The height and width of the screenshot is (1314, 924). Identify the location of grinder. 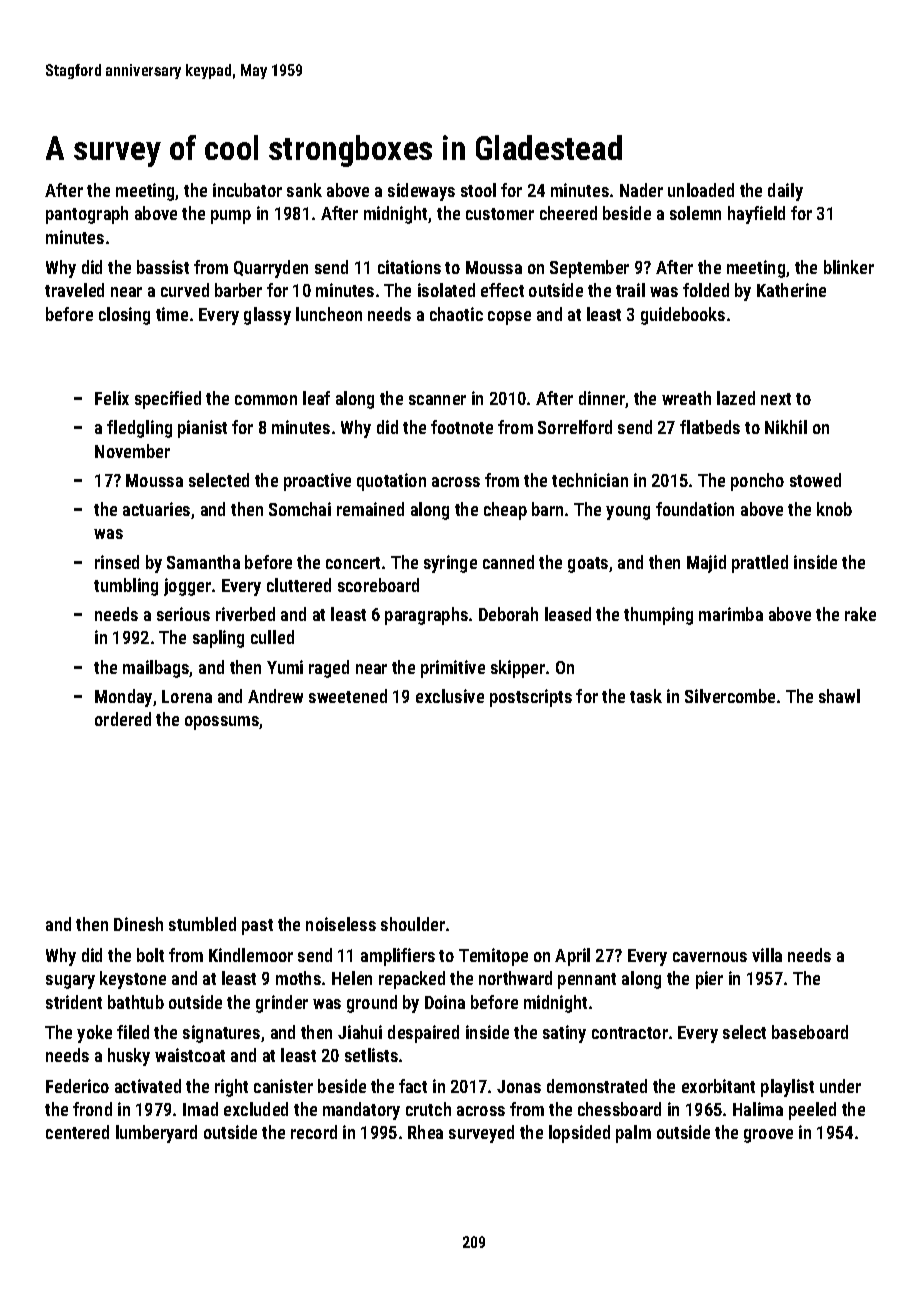
(282, 1004).
